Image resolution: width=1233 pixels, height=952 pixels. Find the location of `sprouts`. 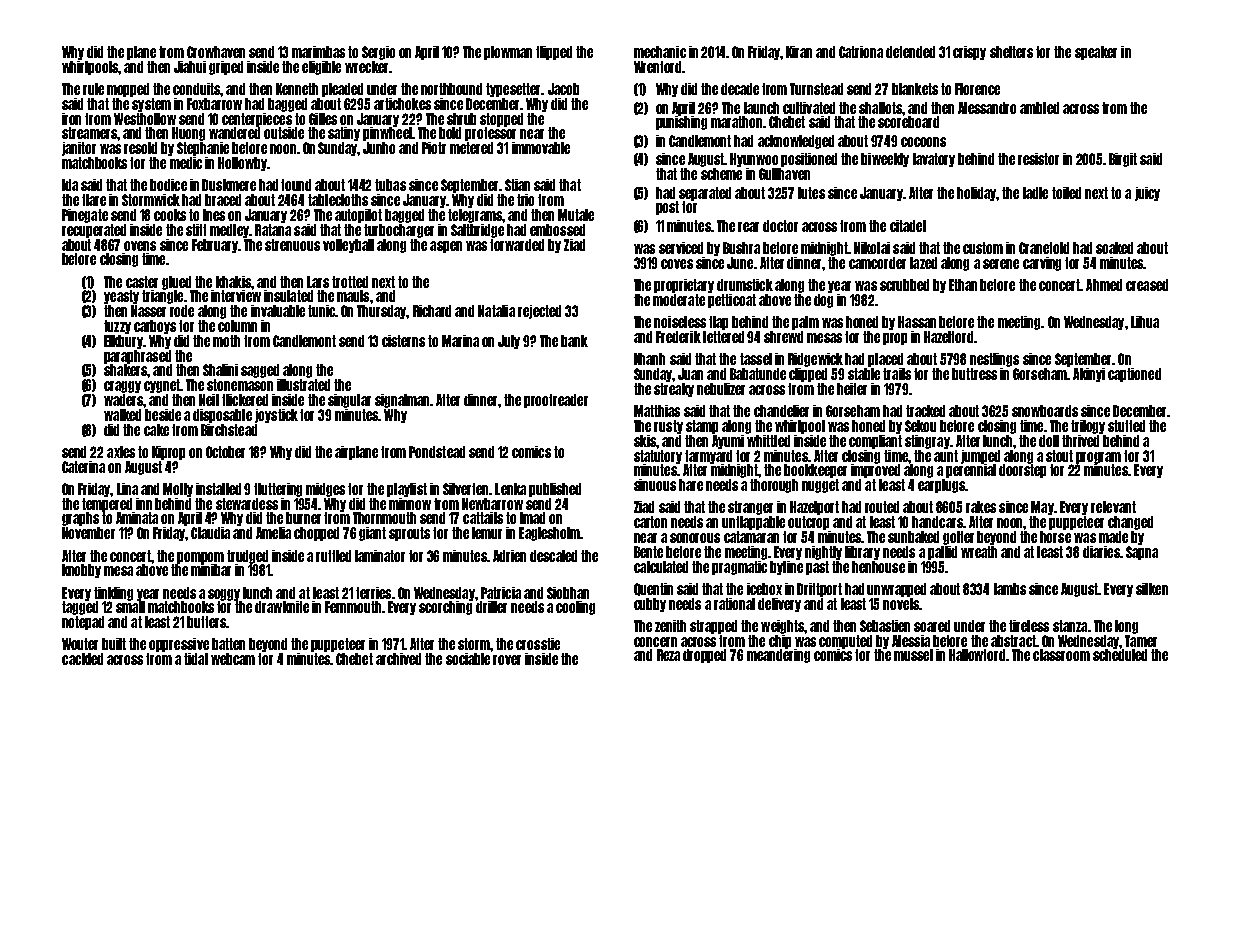

sprouts is located at coordinates (409, 534).
